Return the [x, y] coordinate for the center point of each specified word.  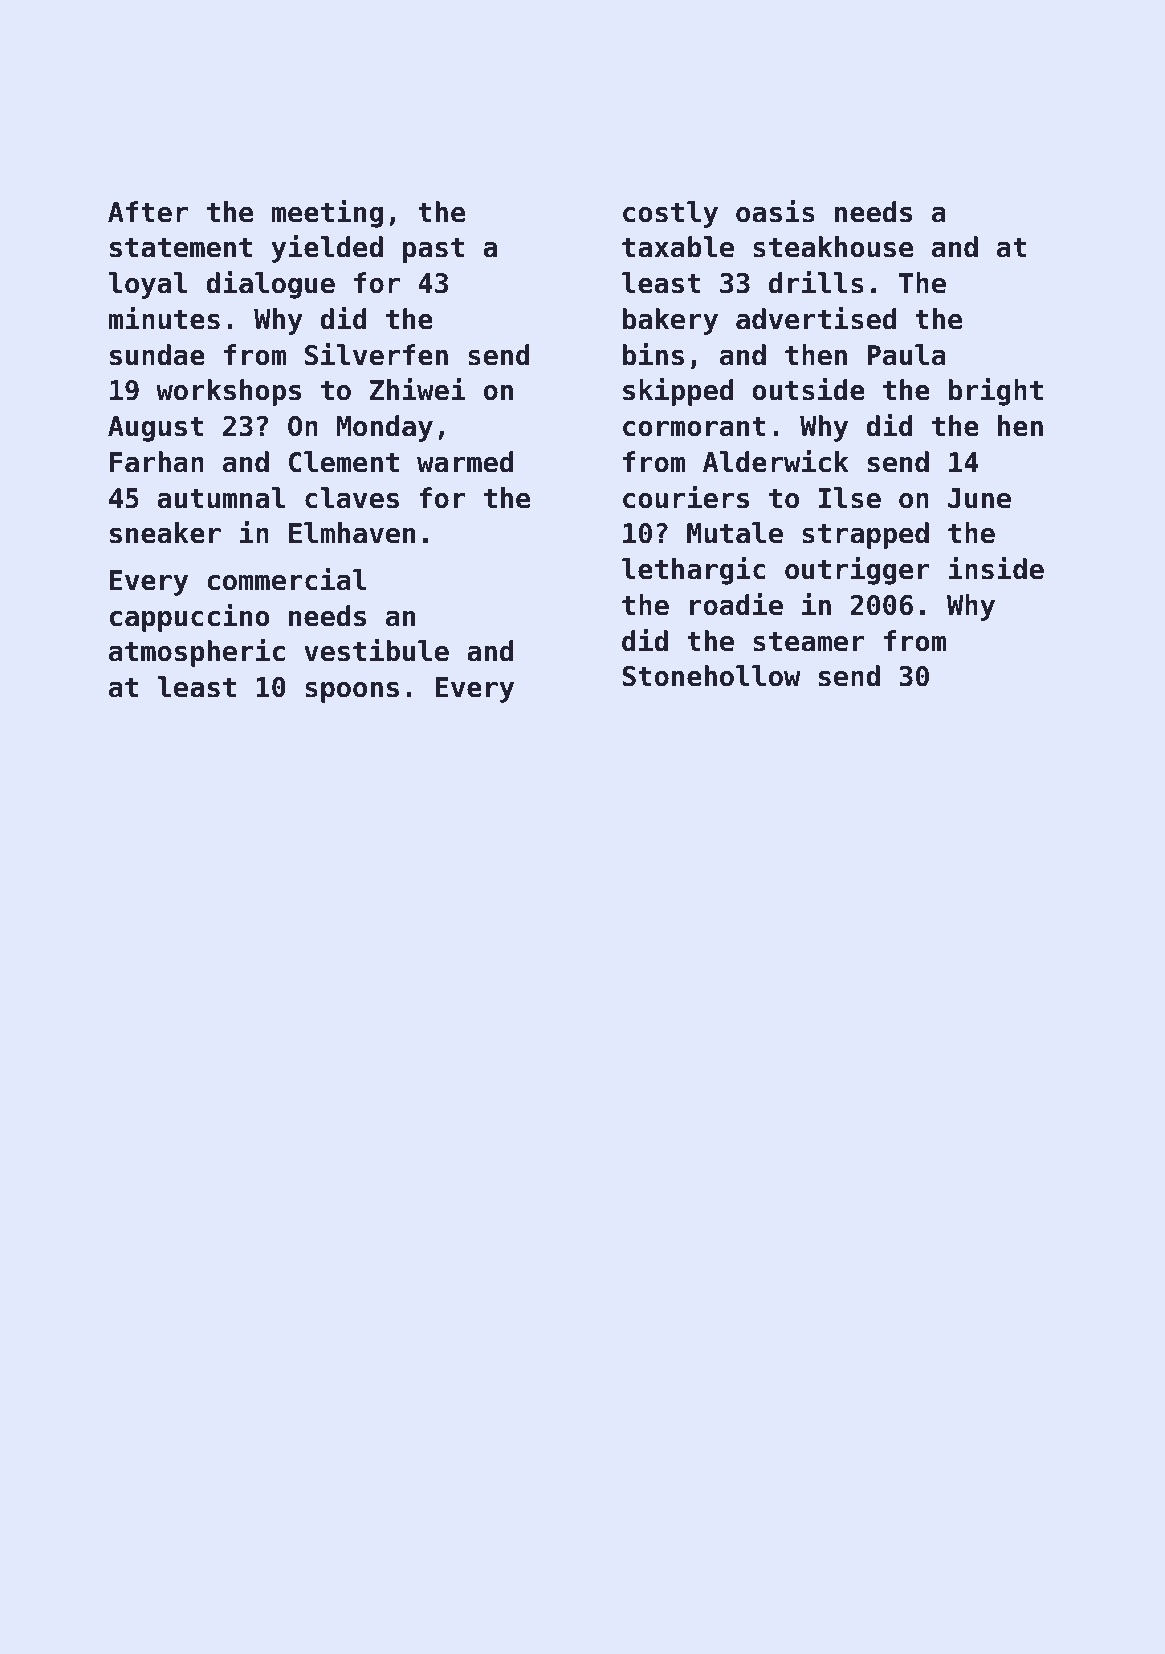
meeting [327, 214]
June [979, 498]
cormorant [694, 427]
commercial [287, 579]
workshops [228, 392]
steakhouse [833, 247]
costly [670, 214]
